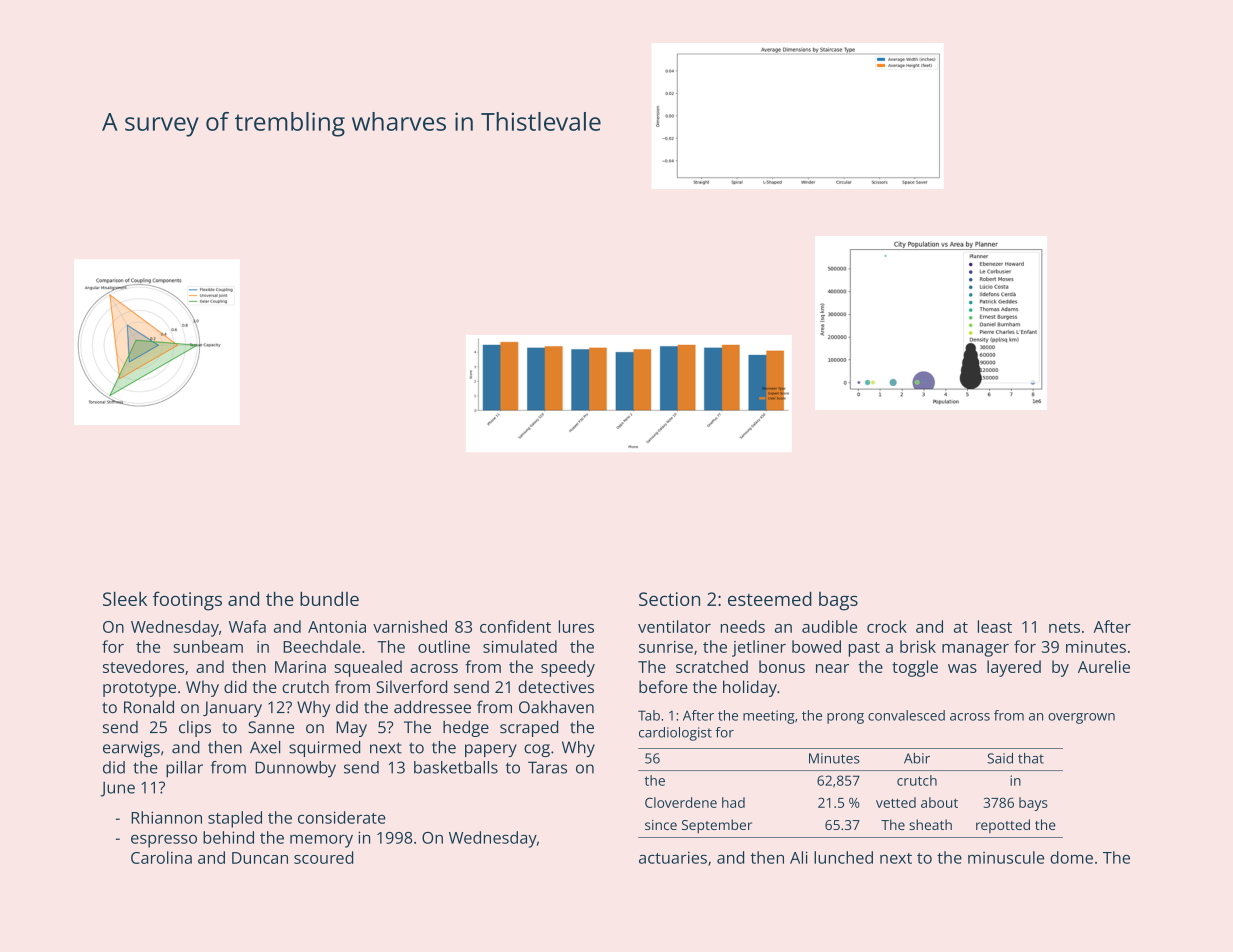  What do you see at coordinates (1081, 718) in the screenshot?
I see `overgrown` at bounding box center [1081, 718].
